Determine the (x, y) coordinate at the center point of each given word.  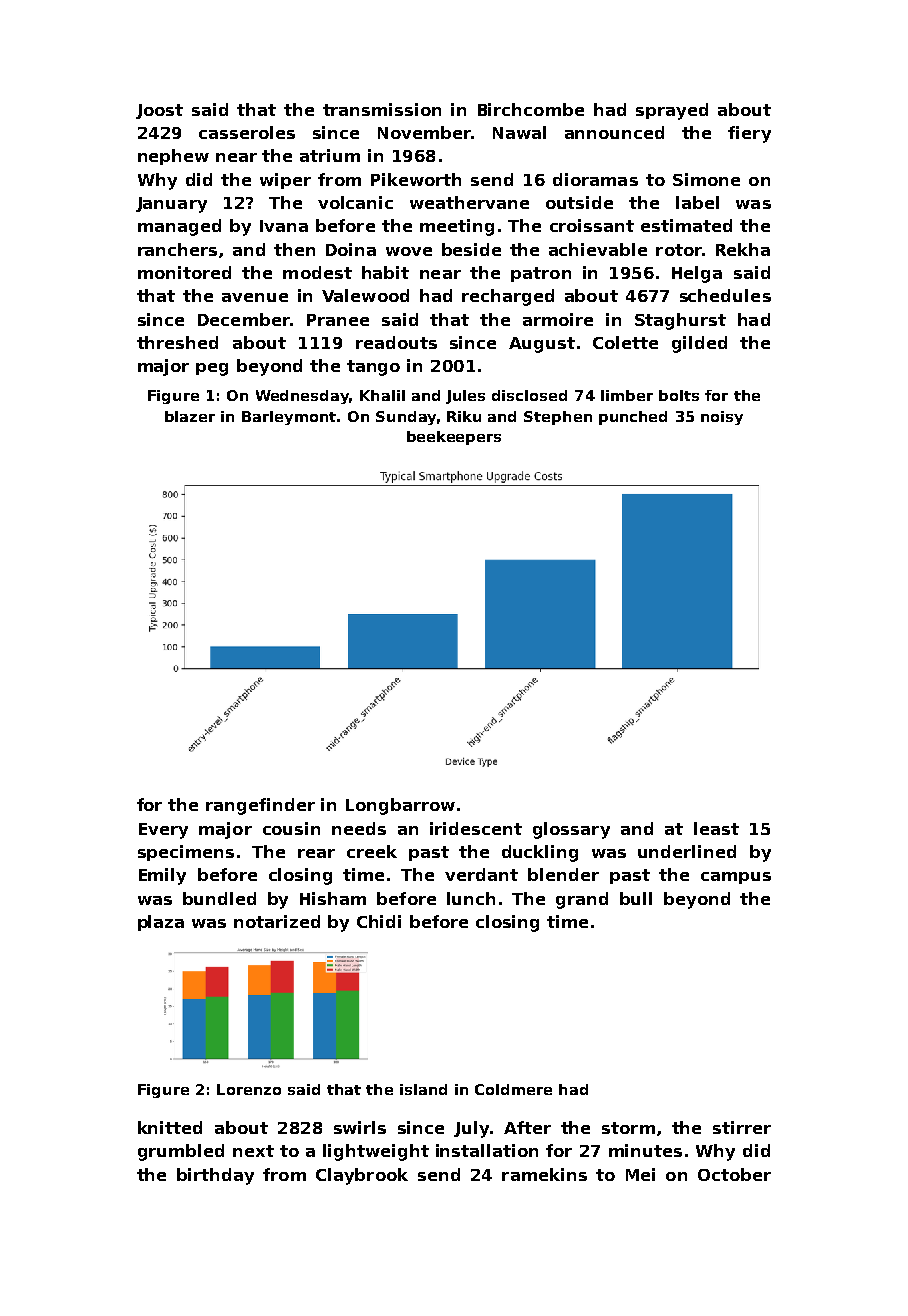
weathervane (469, 202)
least (716, 828)
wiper (285, 181)
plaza (161, 923)
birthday (215, 1176)
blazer (190, 416)
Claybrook (362, 1176)
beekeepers (454, 438)
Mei (640, 1174)
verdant (481, 874)
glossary (571, 830)
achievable (598, 249)
